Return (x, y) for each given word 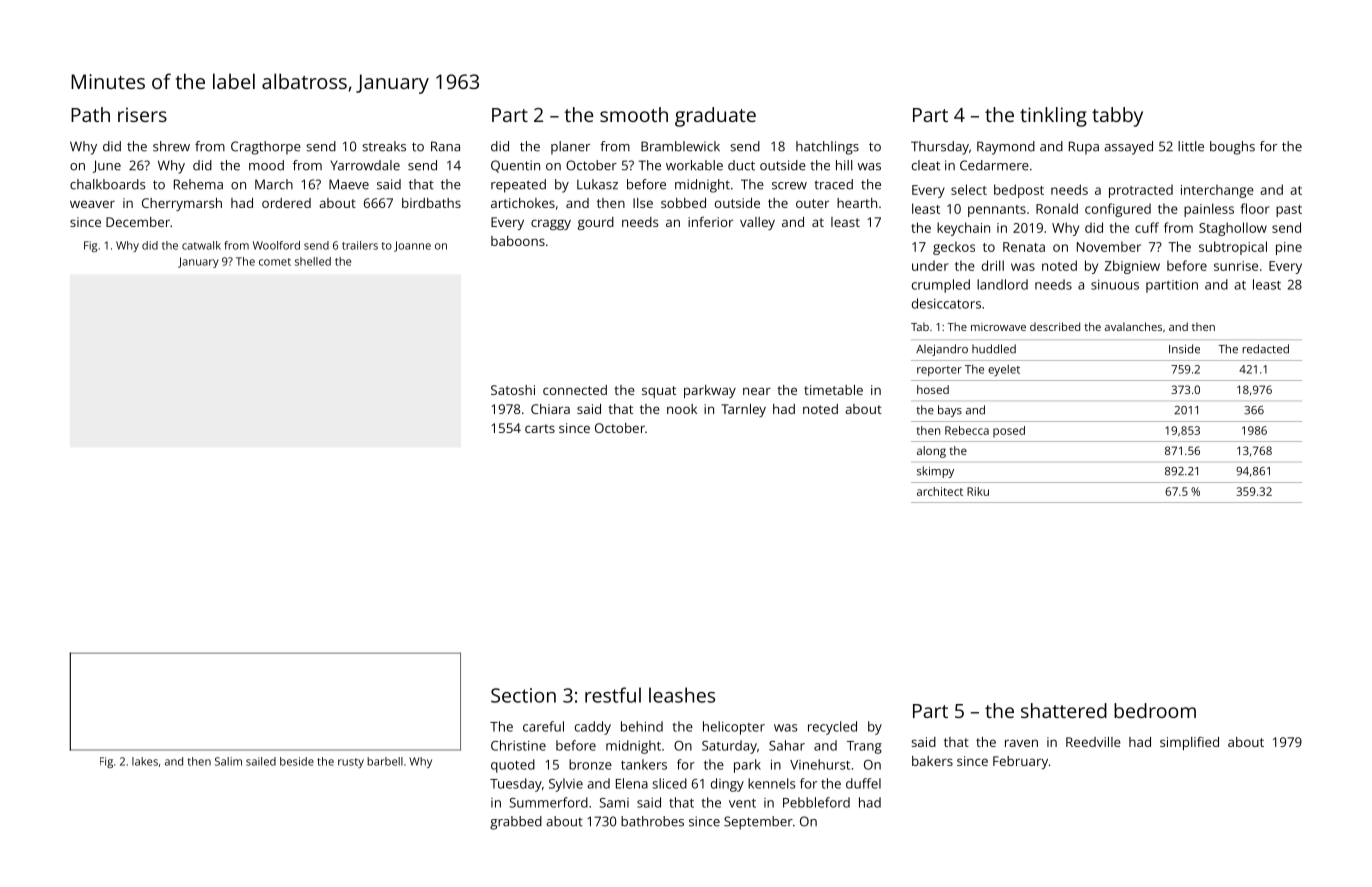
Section (523, 695)
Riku (978, 491)
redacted (1265, 349)
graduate (715, 117)
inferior (710, 222)
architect (940, 491)
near (757, 391)
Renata (1024, 247)
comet (275, 262)
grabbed (516, 823)
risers (142, 114)
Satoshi (513, 390)
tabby (1117, 117)
